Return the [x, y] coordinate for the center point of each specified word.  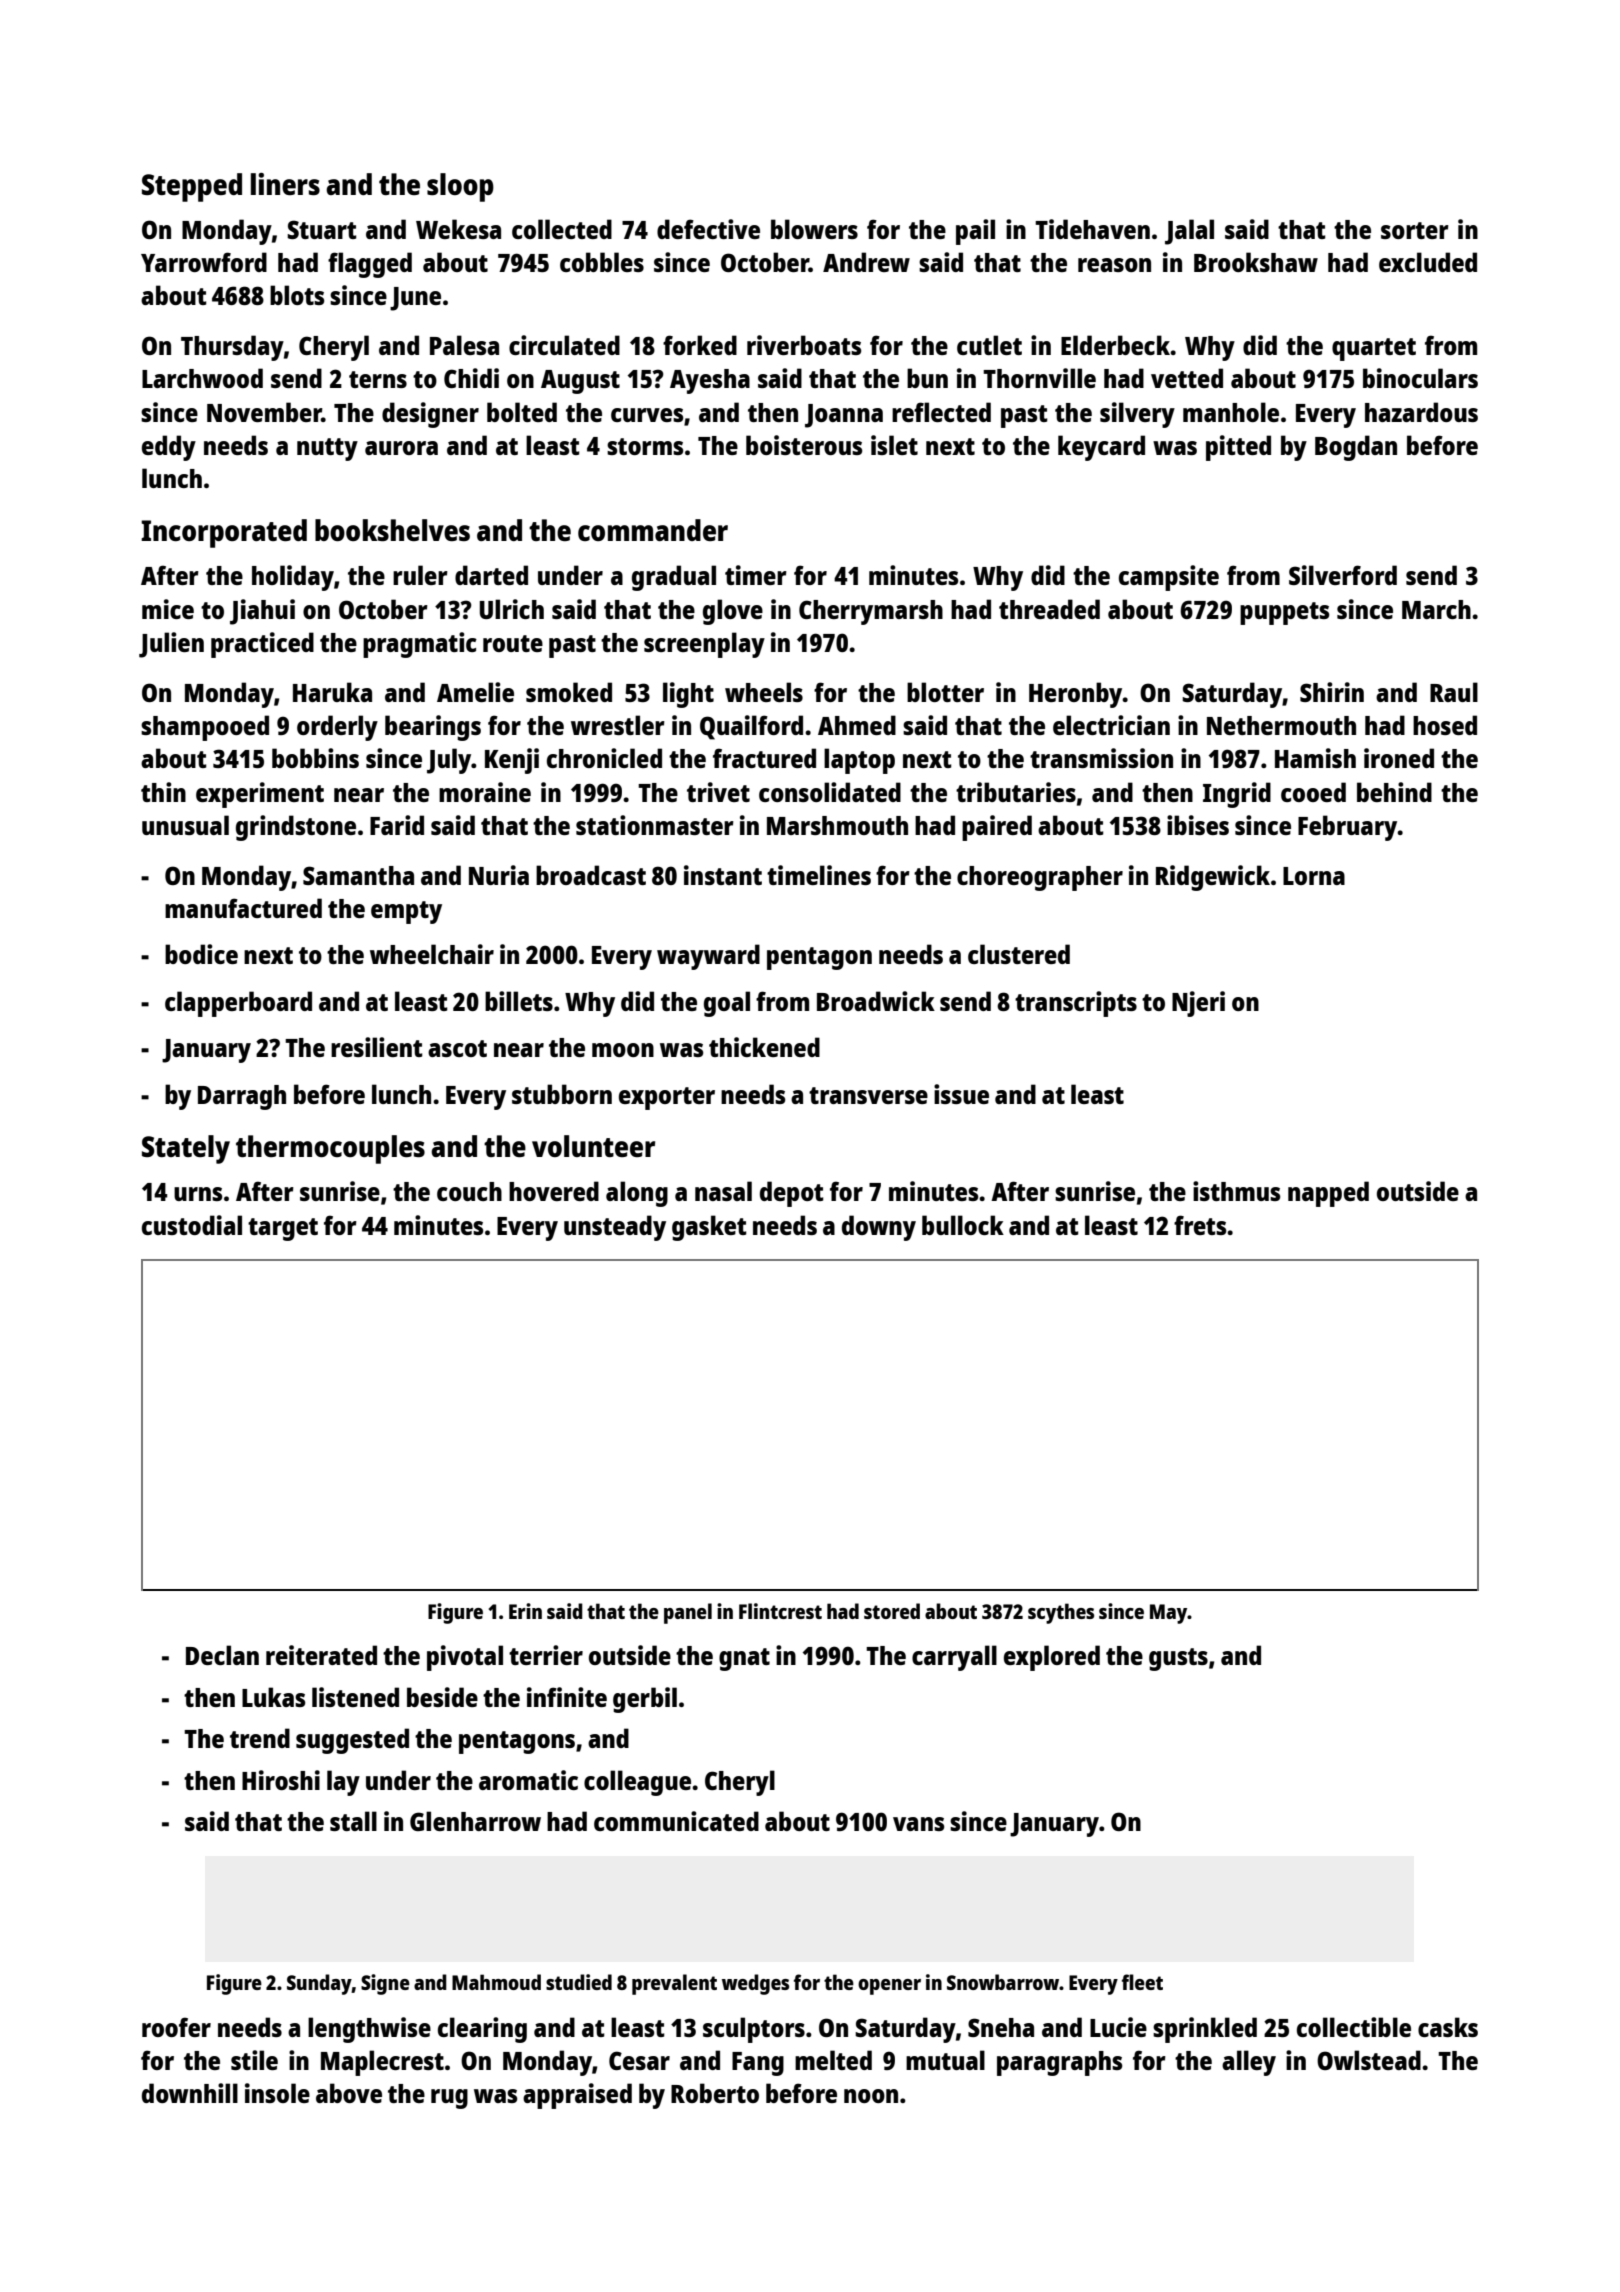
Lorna [1314, 876]
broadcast [591, 875]
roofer [176, 2027]
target [283, 1229]
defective [708, 229]
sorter [1415, 230]
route [513, 643]
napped [1328, 1194]
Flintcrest [780, 1611]
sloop [460, 187]
